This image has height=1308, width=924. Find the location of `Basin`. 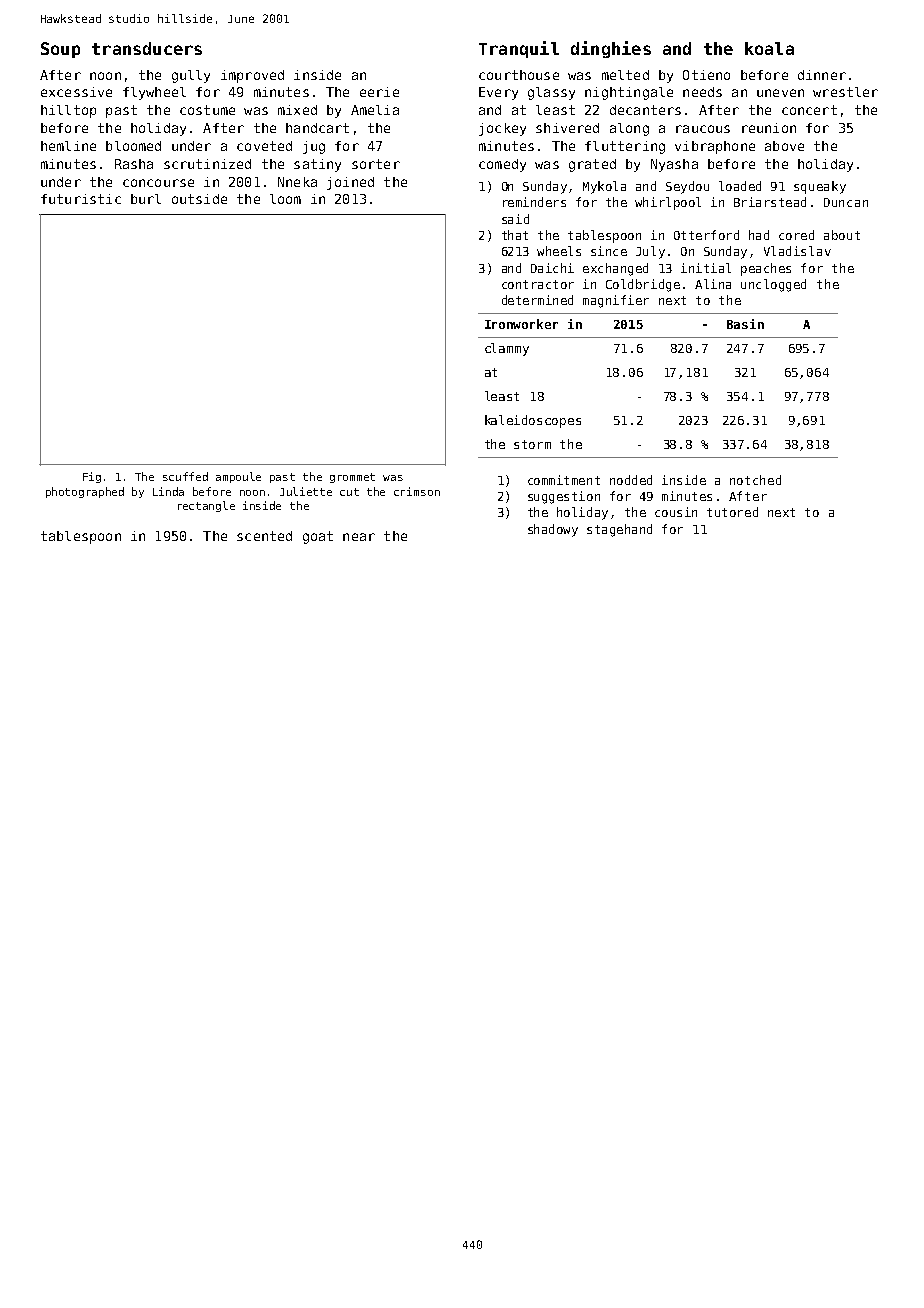

Basin is located at coordinates (745, 324).
